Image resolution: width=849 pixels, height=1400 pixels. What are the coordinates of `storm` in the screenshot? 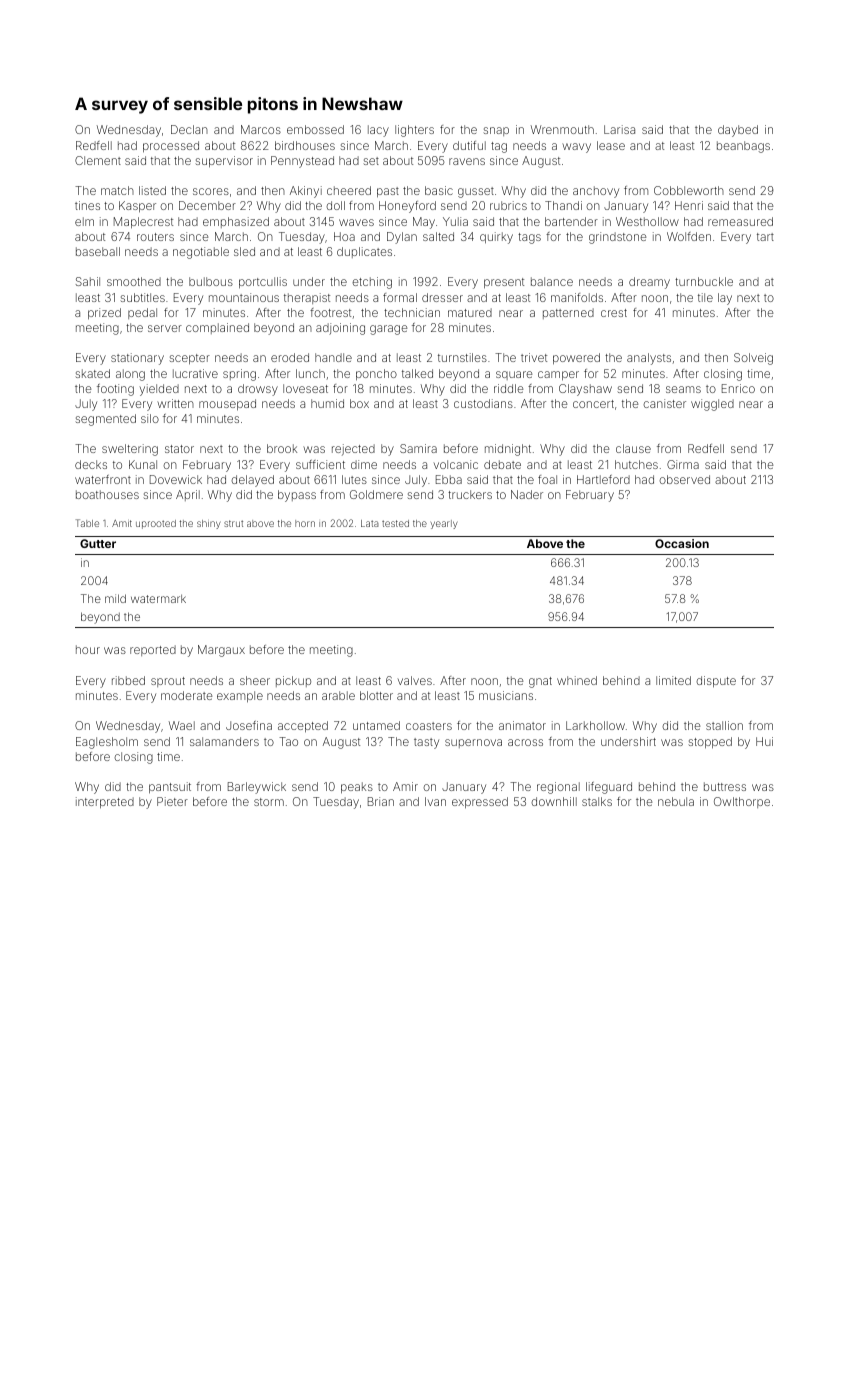 It's located at (269, 802).
